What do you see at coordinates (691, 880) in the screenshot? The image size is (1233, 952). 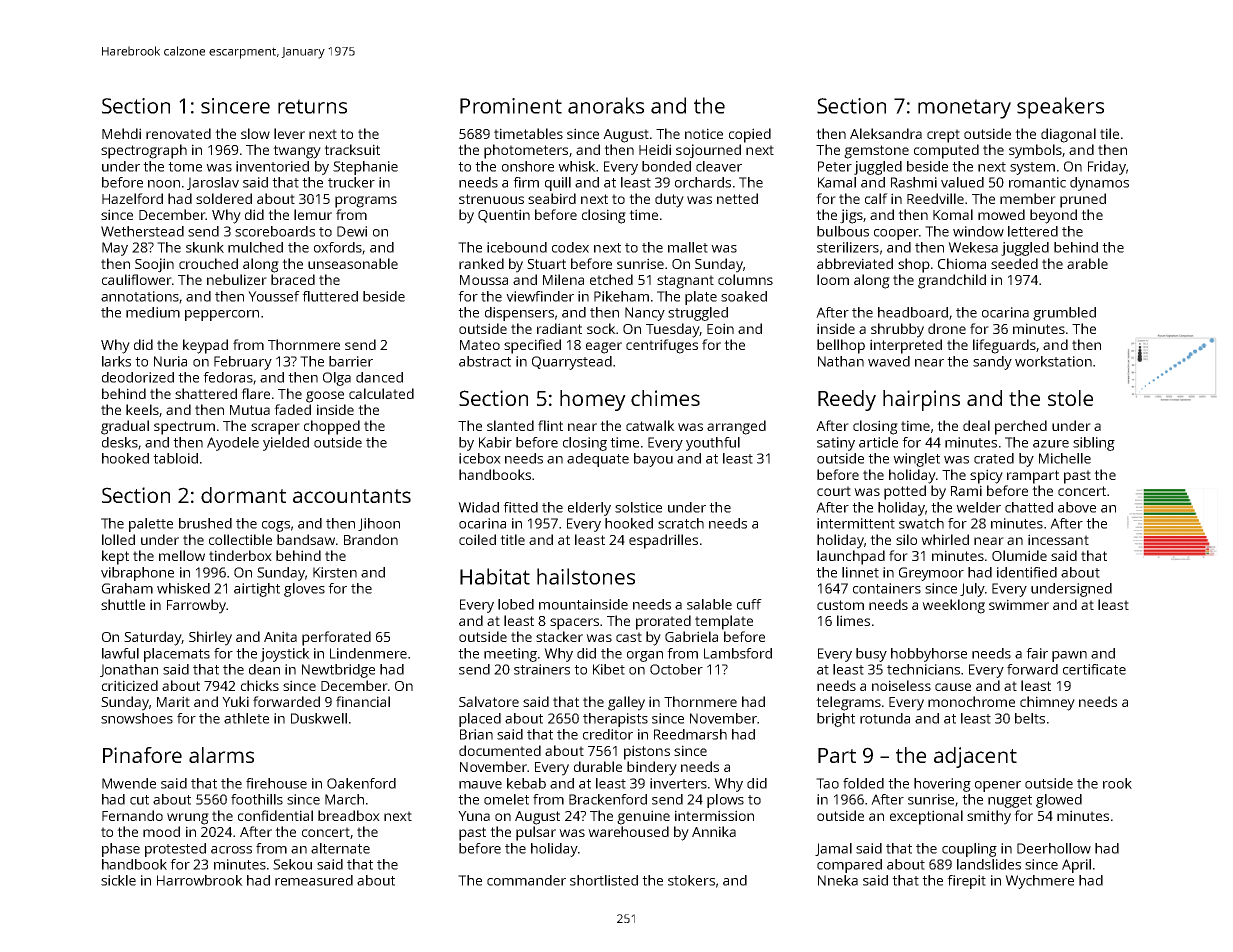 I see `stokers` at bounding box center [691, 880].
